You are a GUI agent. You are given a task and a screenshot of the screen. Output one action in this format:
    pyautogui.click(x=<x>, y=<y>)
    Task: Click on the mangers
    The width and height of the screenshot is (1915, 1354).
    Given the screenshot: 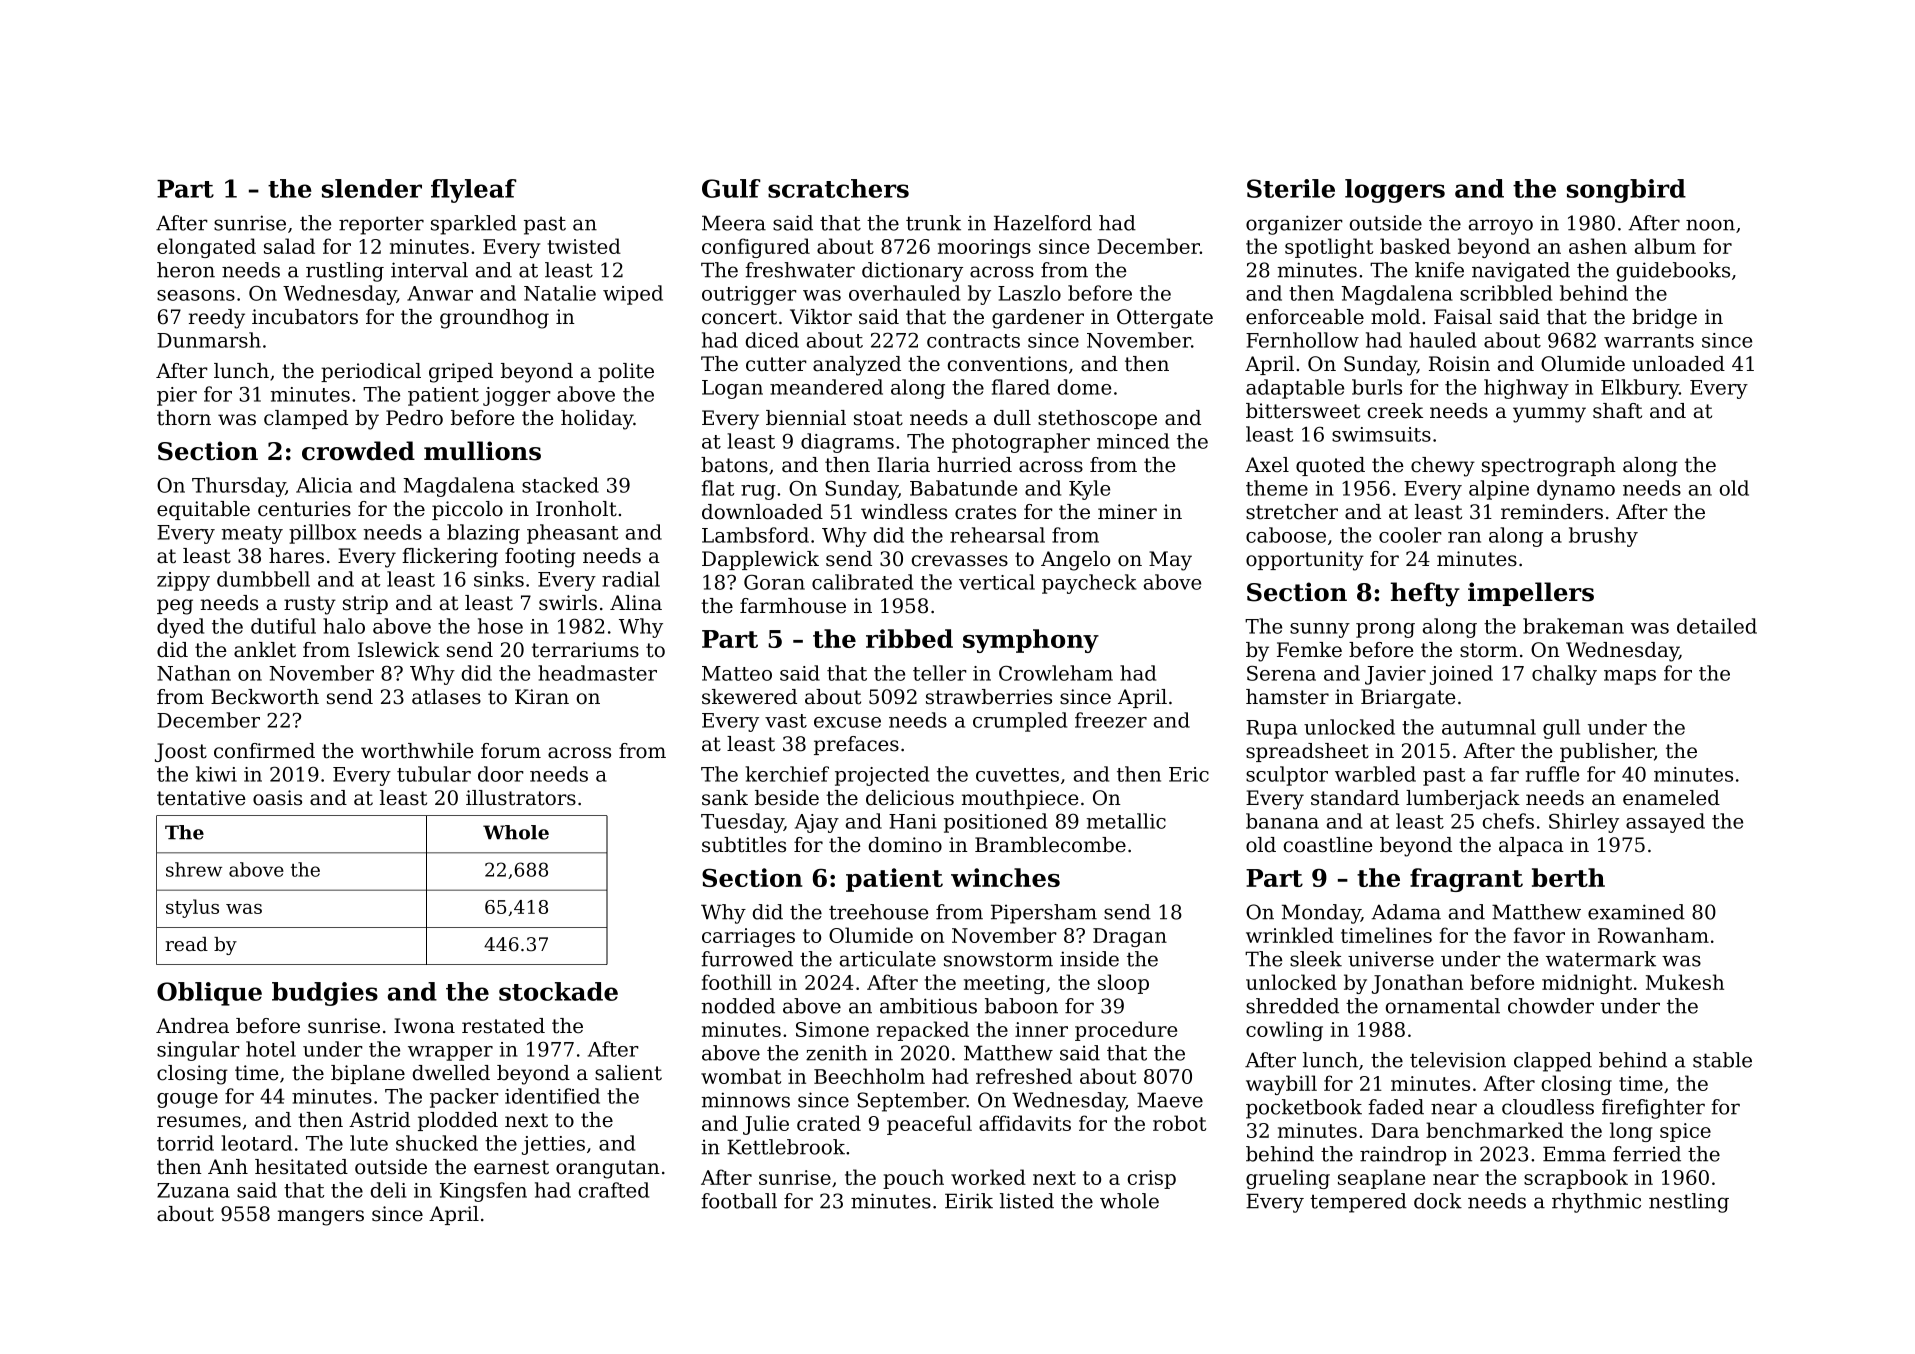 What is the action you would take?
    pyautogui.click(x=321, y=1218)
